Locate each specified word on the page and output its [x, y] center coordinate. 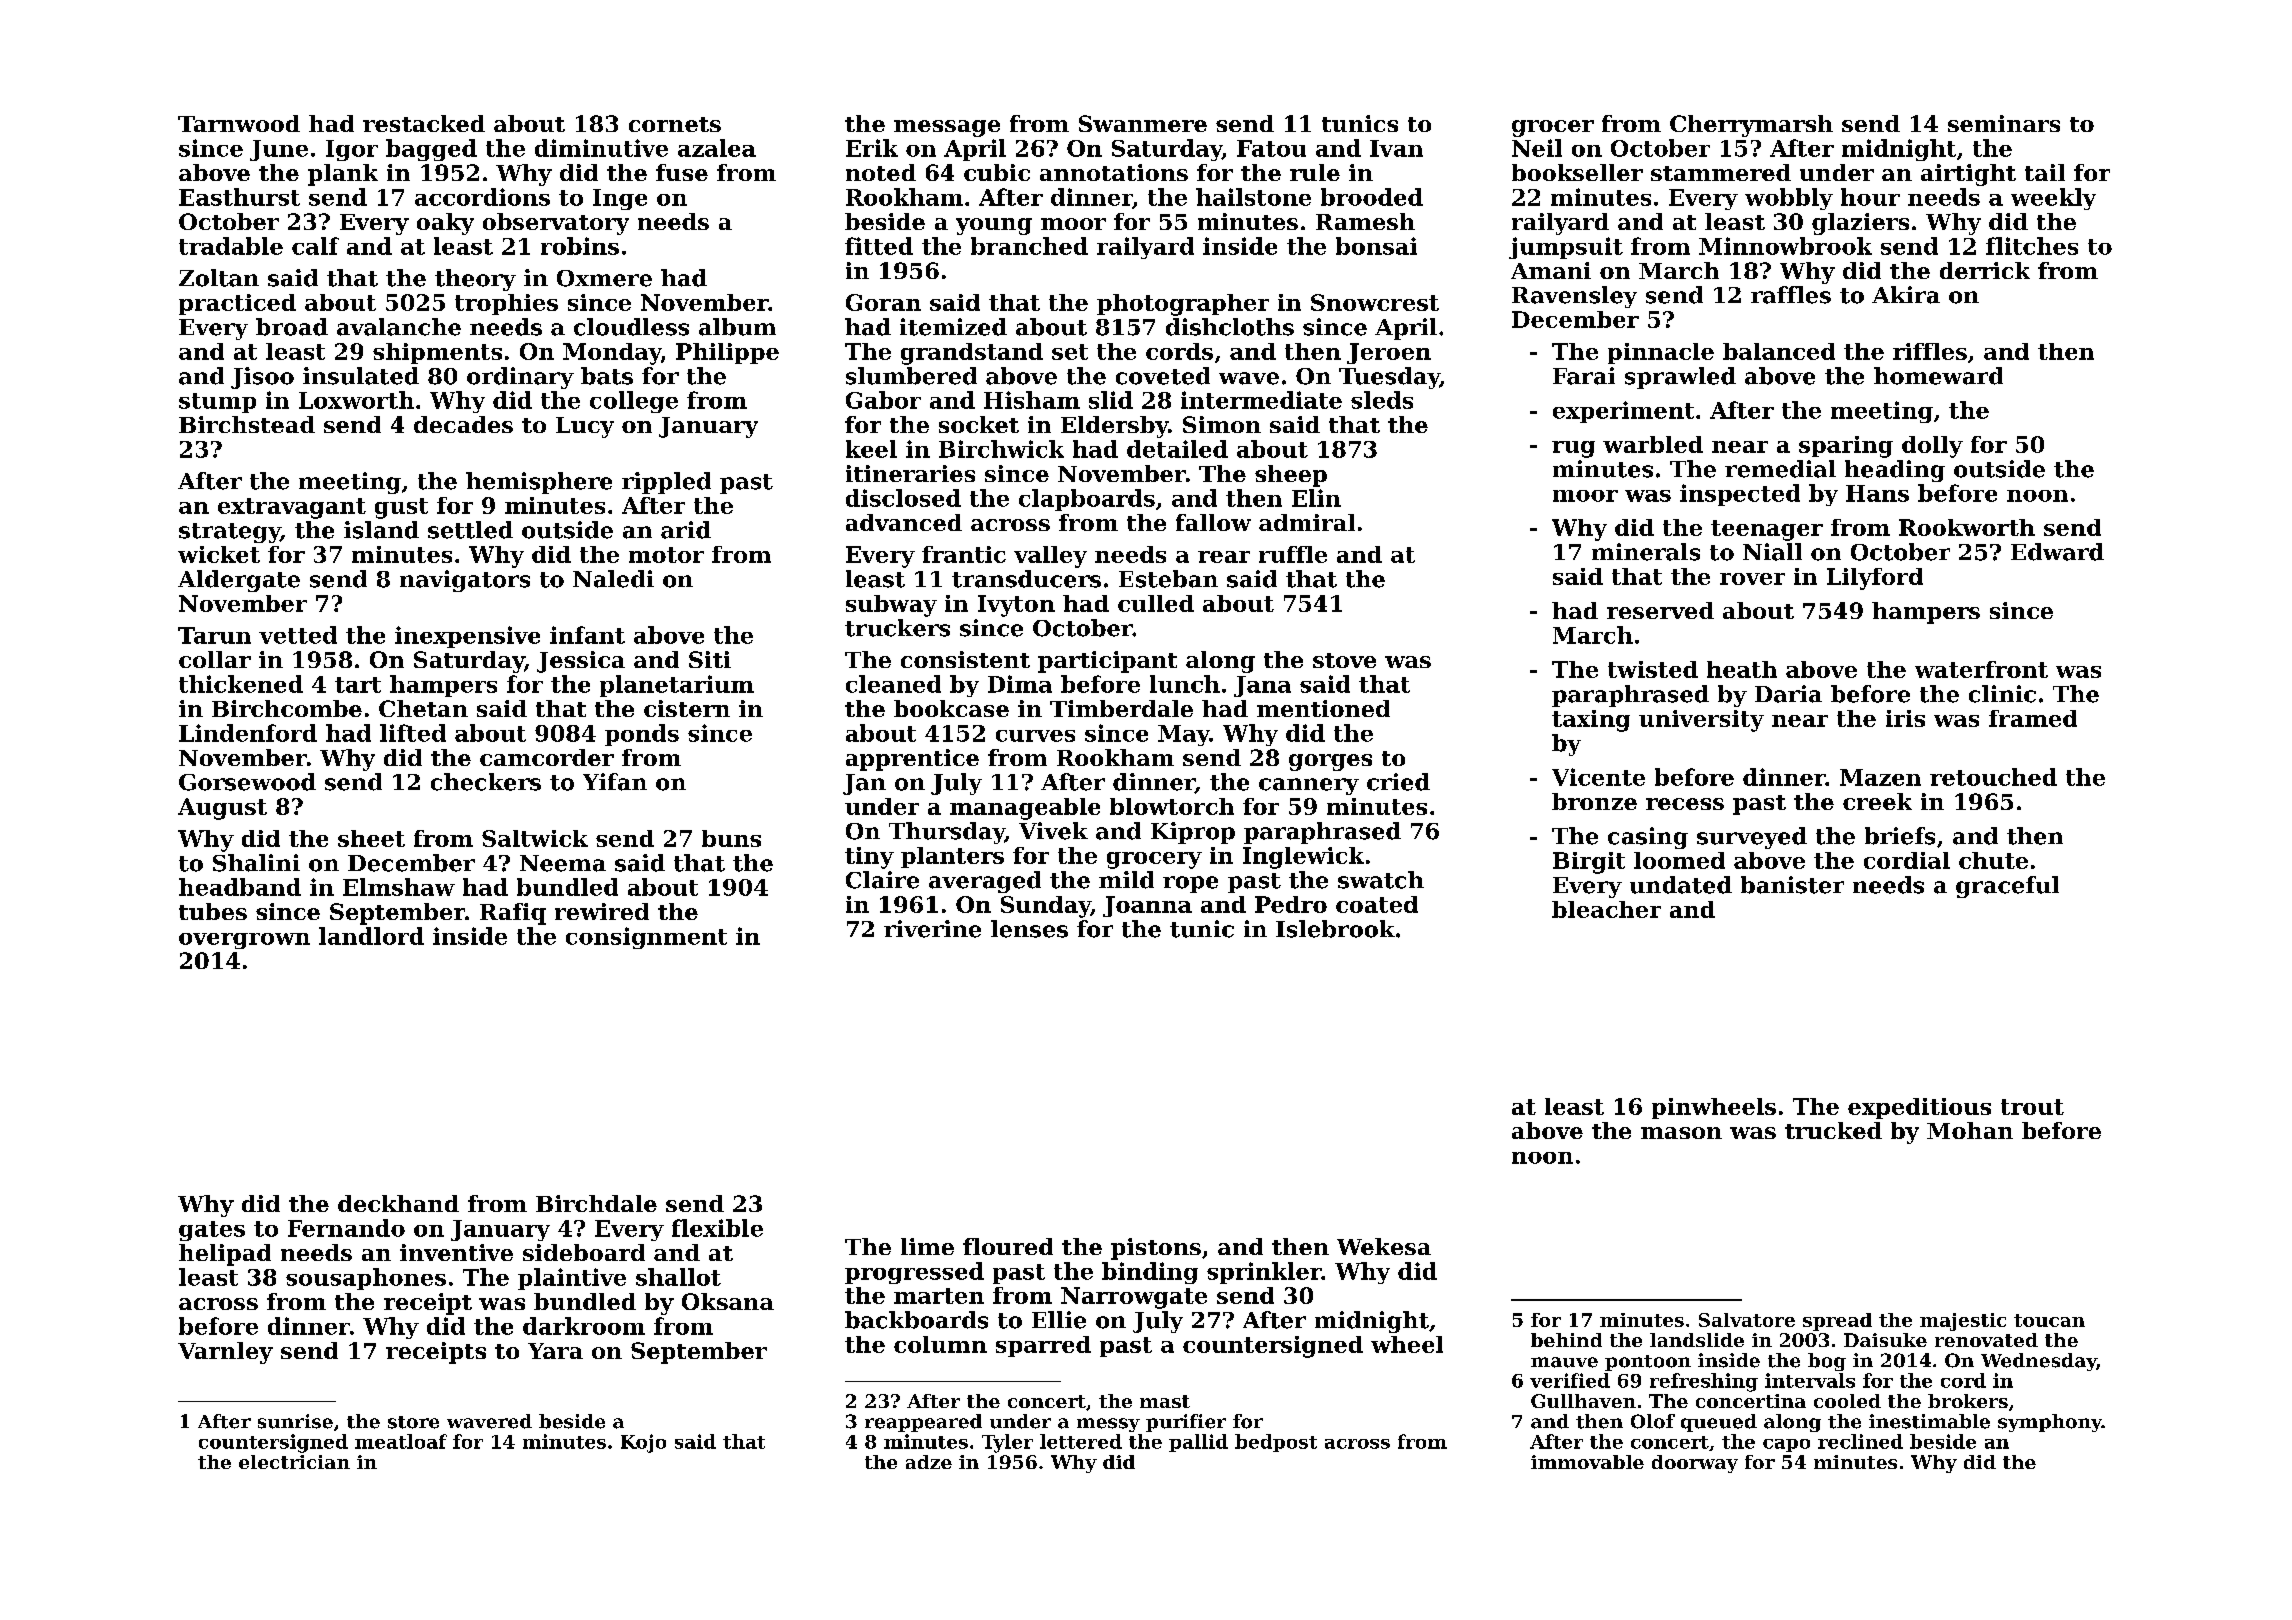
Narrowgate [1134, 1298]
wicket [219, 554]
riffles [1930, 351]
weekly [2053, 199]
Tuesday [1389, 378]
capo [1786, 1445]
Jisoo [262, 378]
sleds [1382, 400]
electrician [294, 1462]
